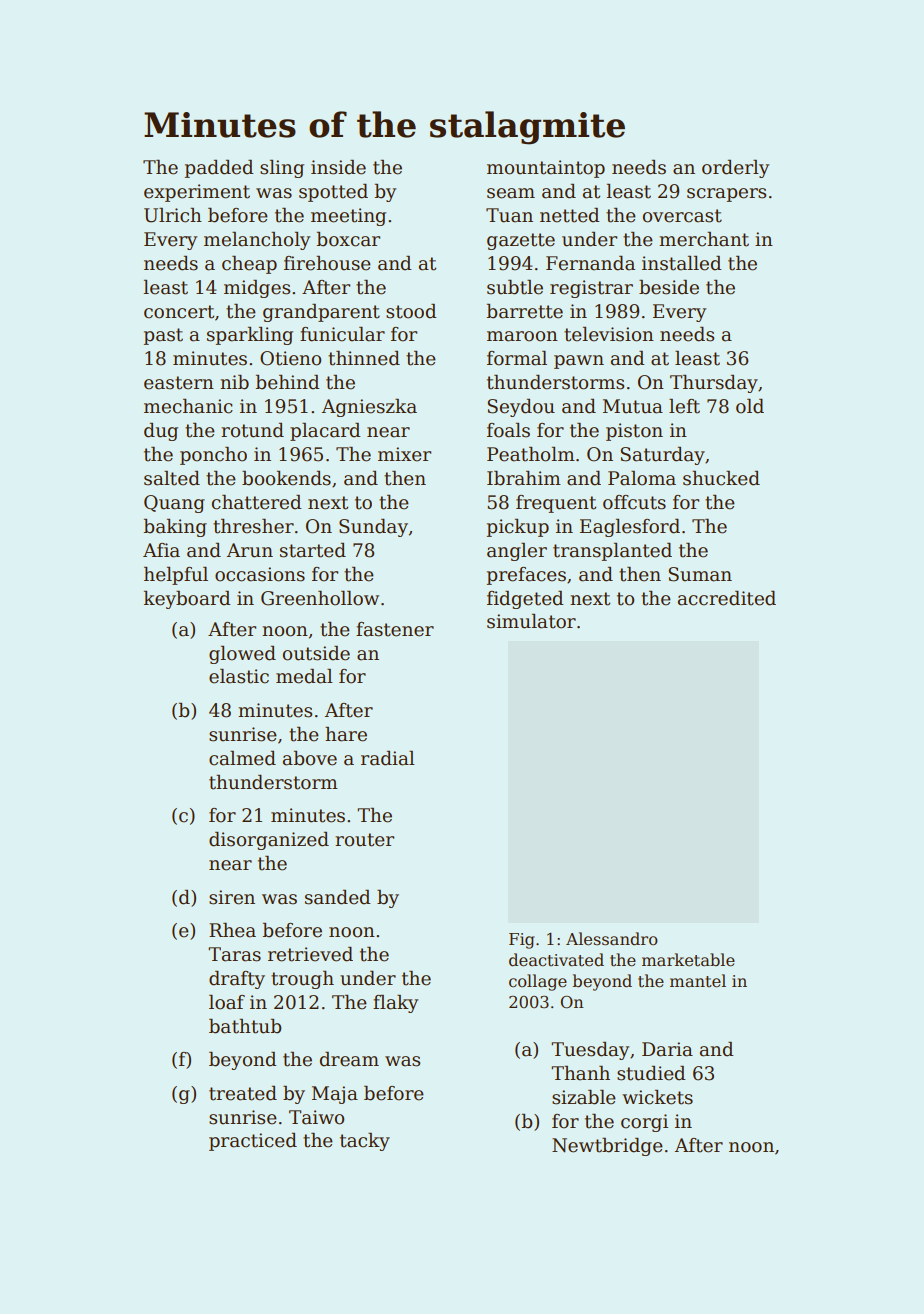 This screenshot has width=924, height=1314. I want to click on maroon, so click(522, 336).
